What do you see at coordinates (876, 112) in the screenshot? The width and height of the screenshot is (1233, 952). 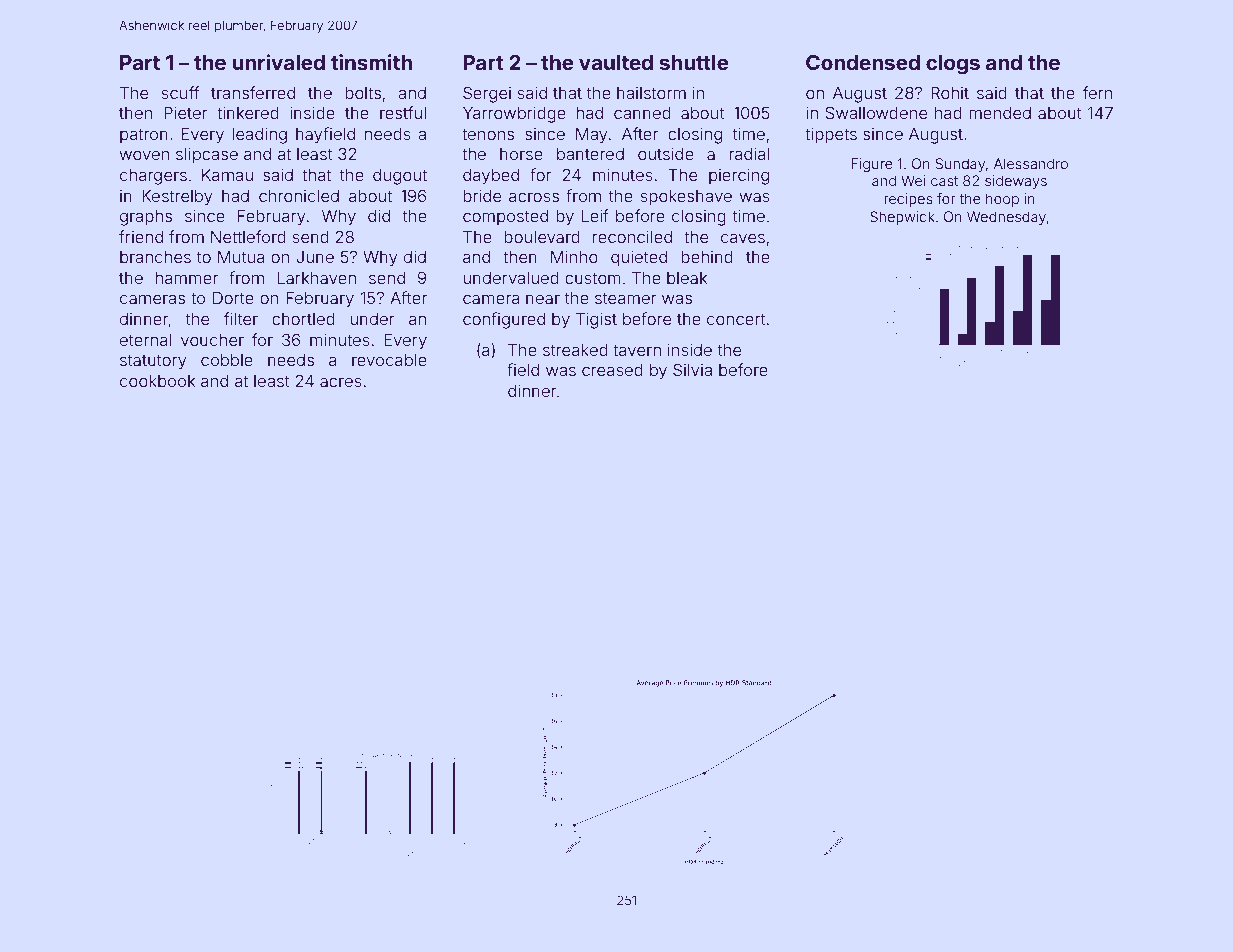 I see `Swallowdene` at bounding box center [876, 112].
